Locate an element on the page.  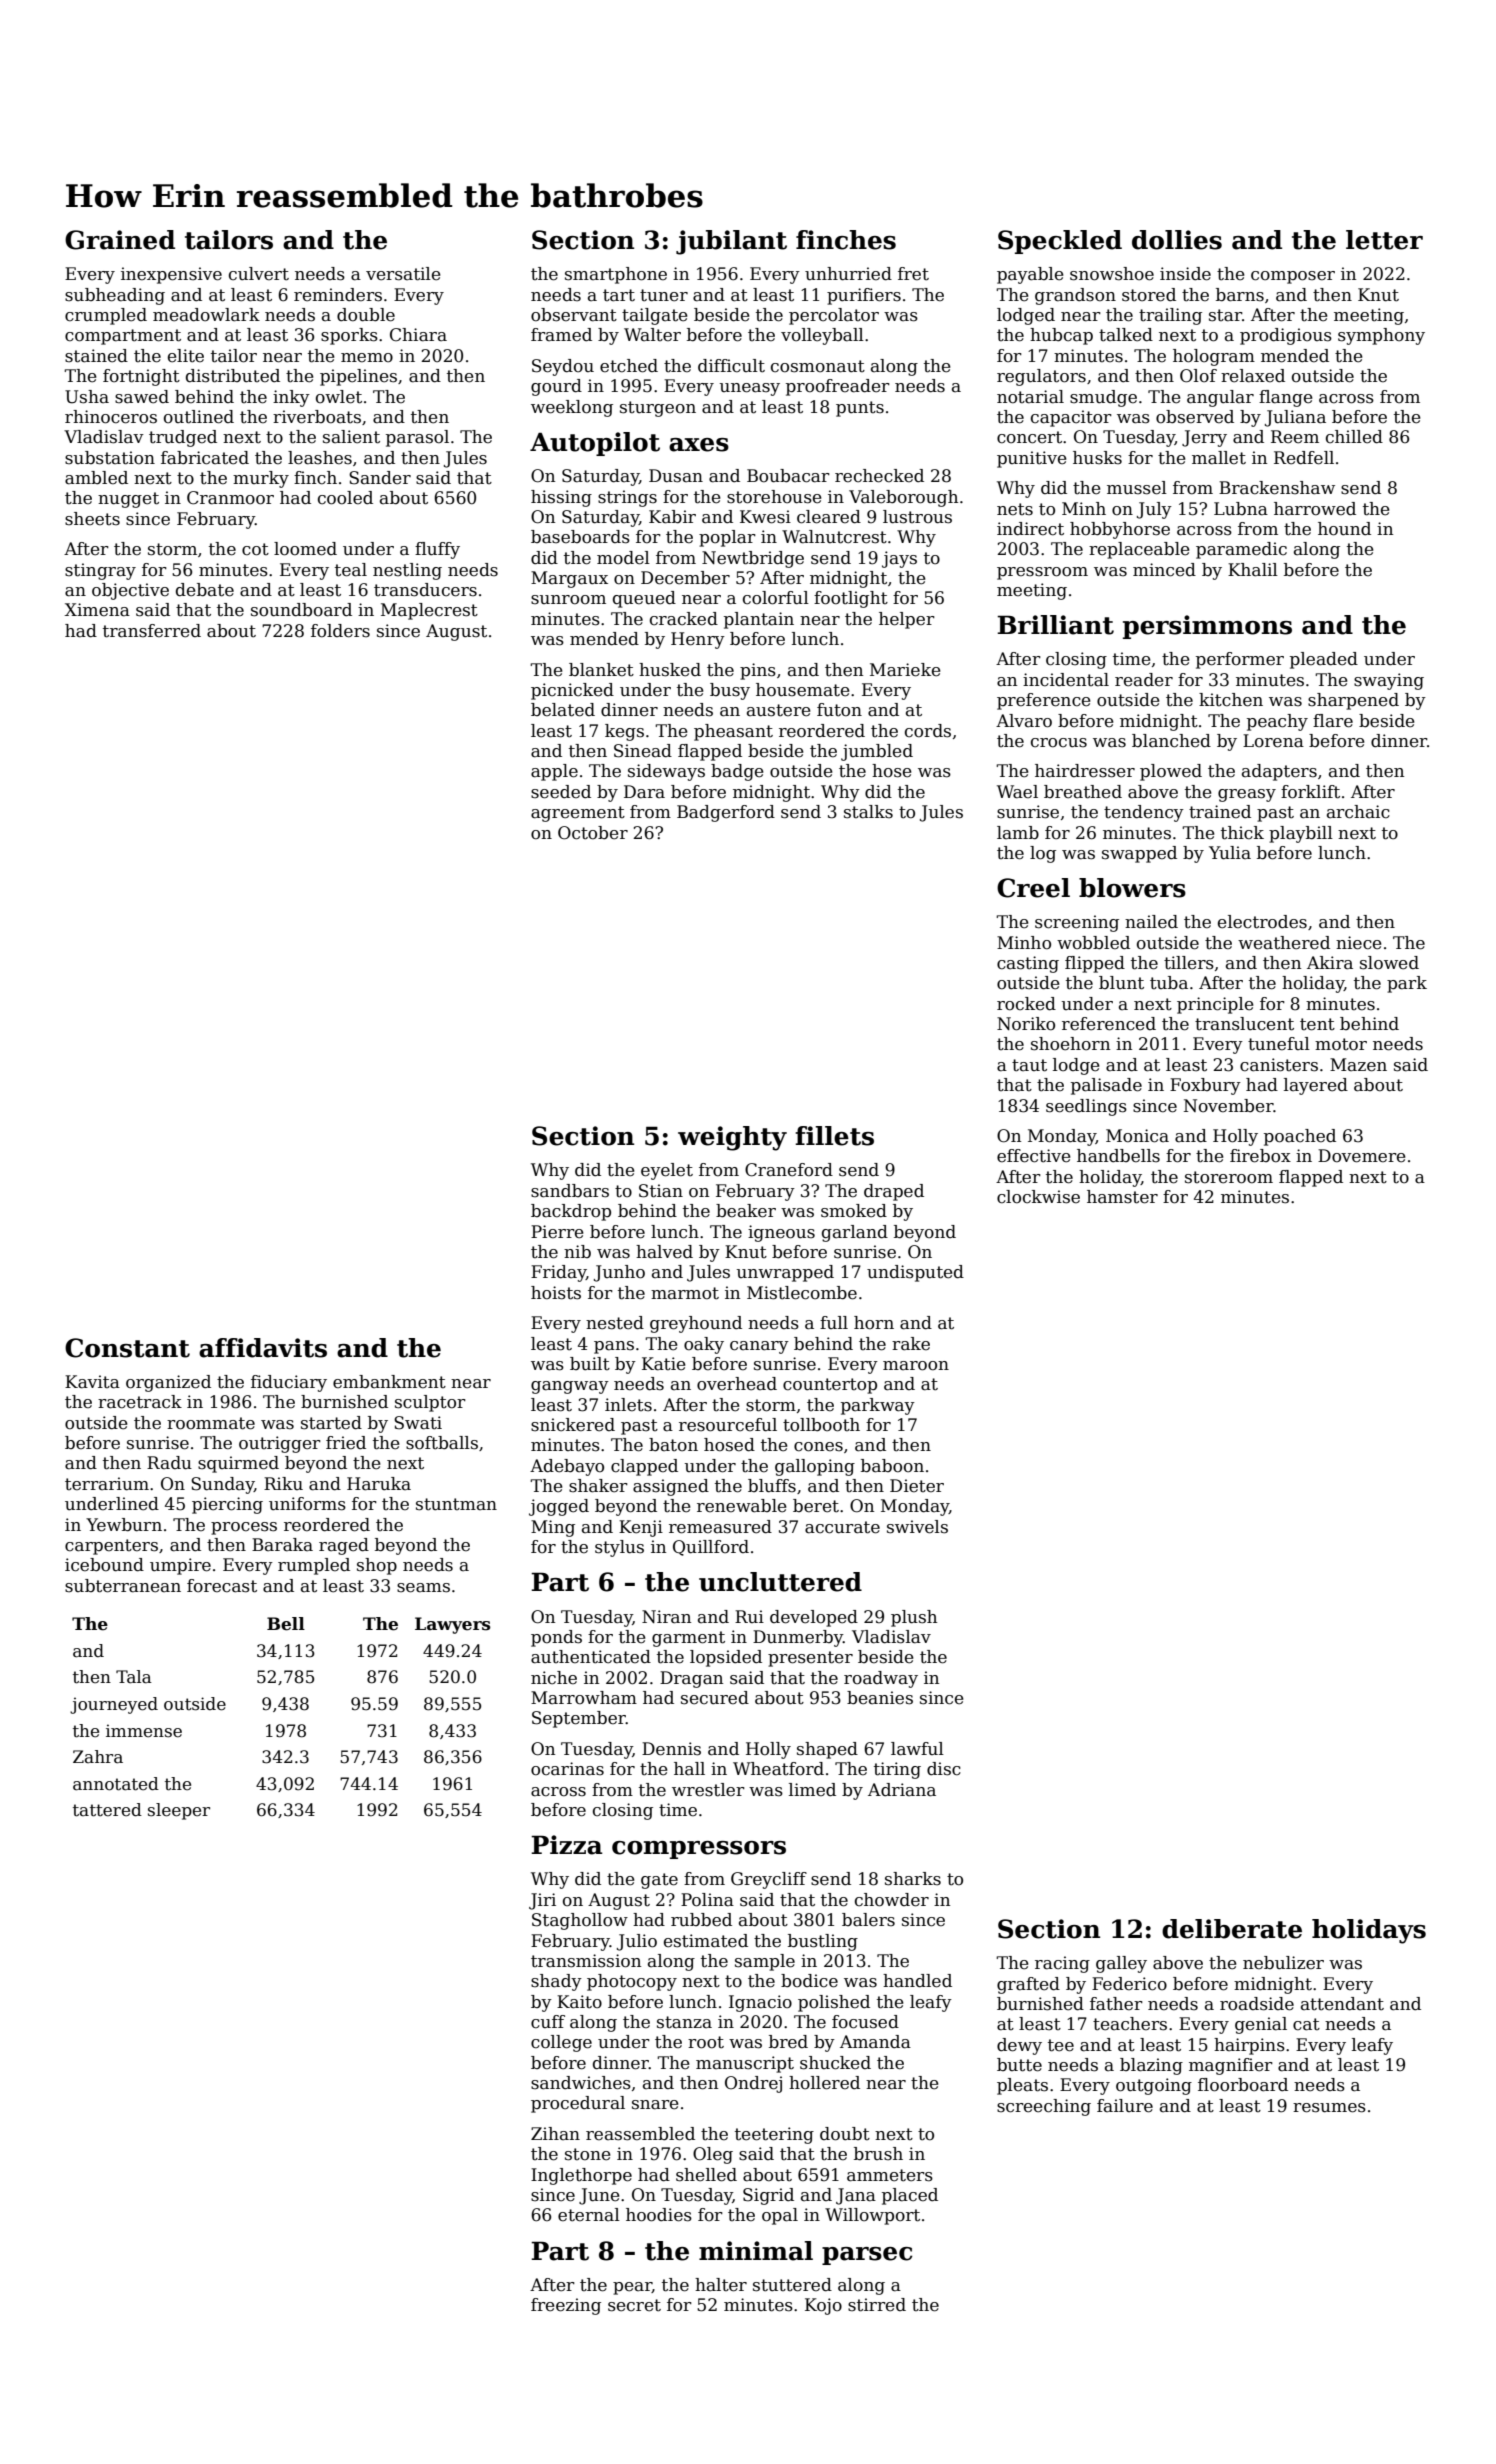
Grained is located at coordinates (120, 240).
